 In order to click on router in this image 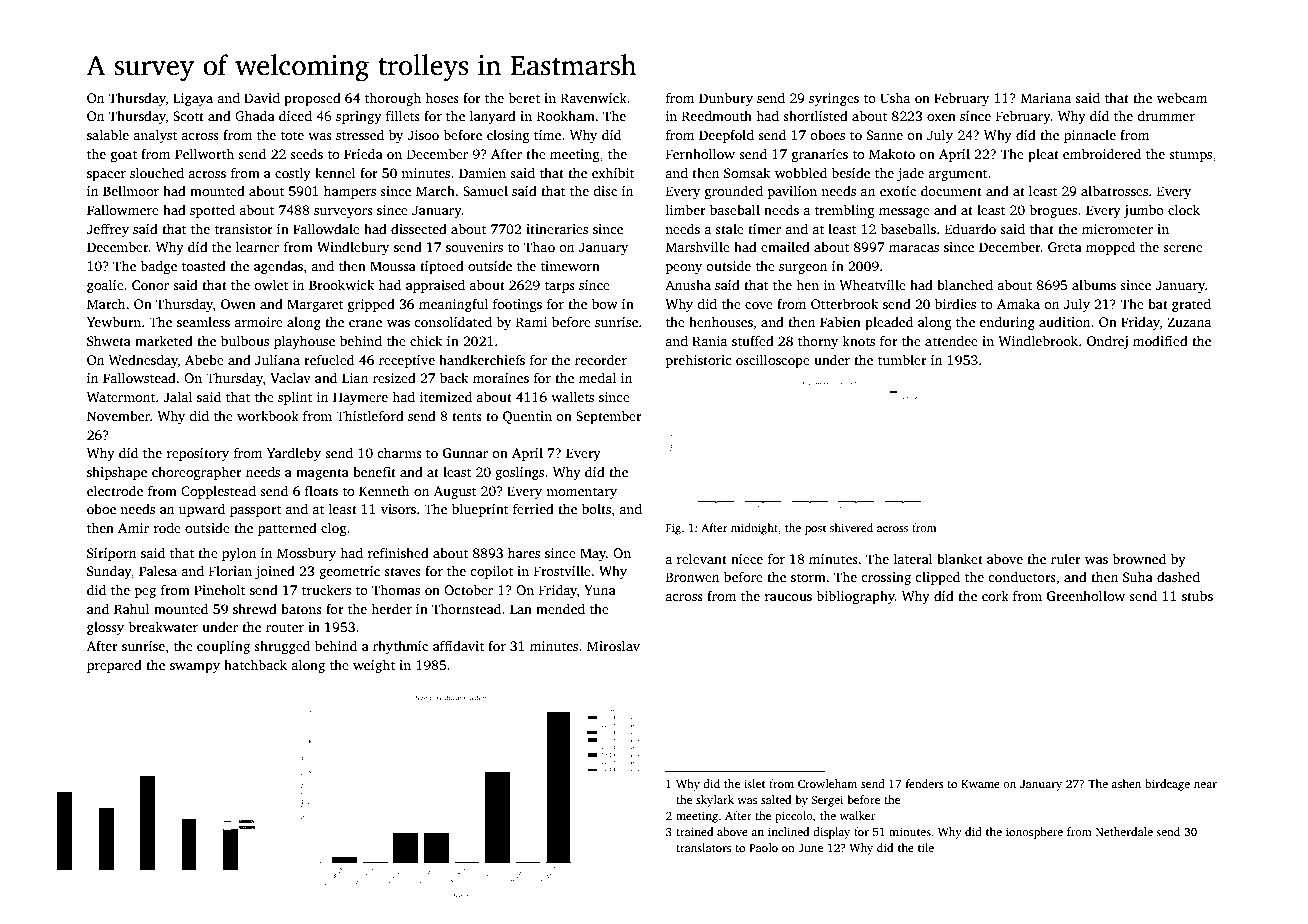, I will do `click(285, 627)`.
